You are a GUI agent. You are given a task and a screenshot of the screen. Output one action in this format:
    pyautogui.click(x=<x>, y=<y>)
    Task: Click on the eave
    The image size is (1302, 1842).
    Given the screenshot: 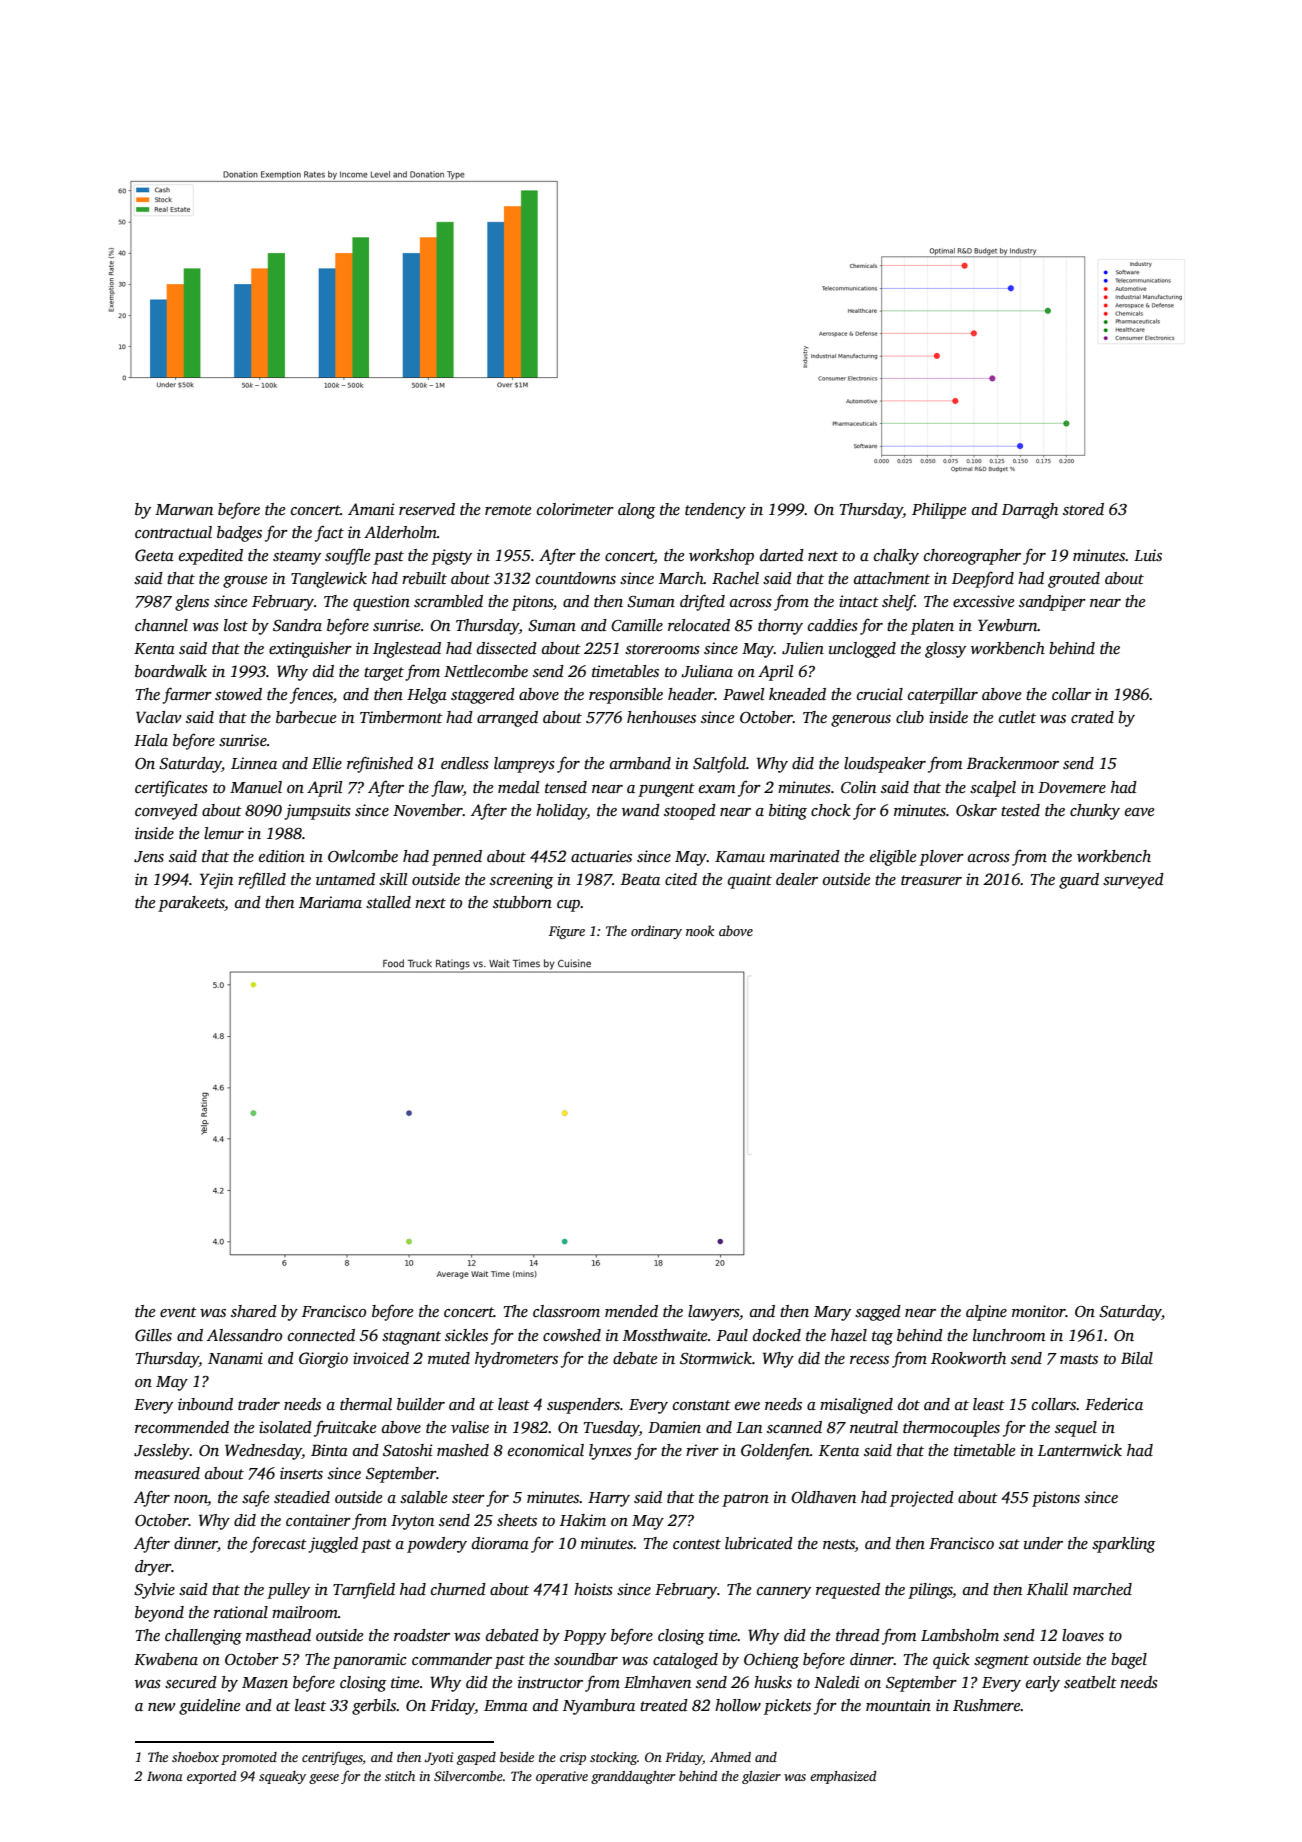 What is the action you would take?
    pyautogui.click(x=1139, y=812)
